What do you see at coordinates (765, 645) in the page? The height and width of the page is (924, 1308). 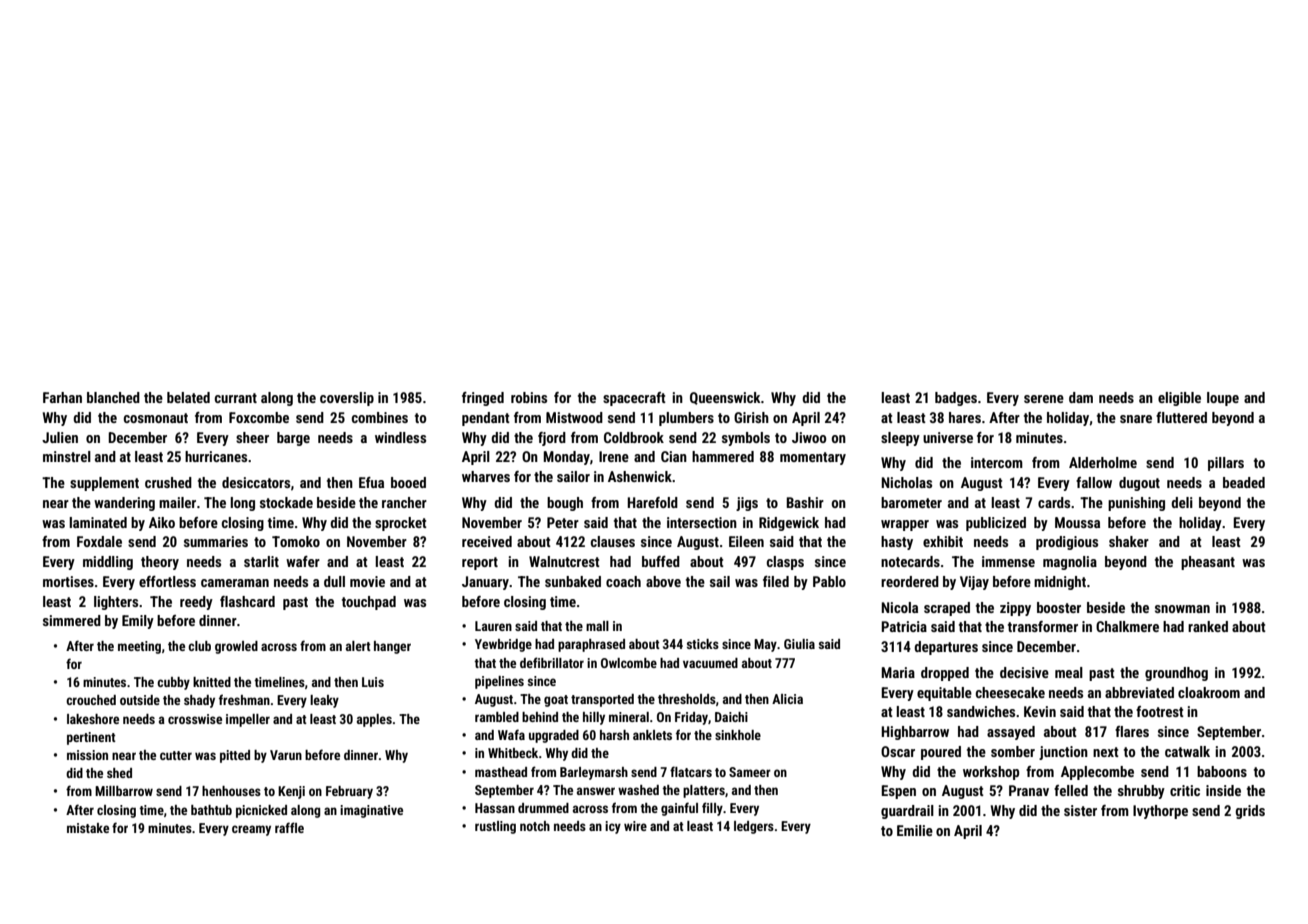 I see `May` at bounding box center [765, 645].
